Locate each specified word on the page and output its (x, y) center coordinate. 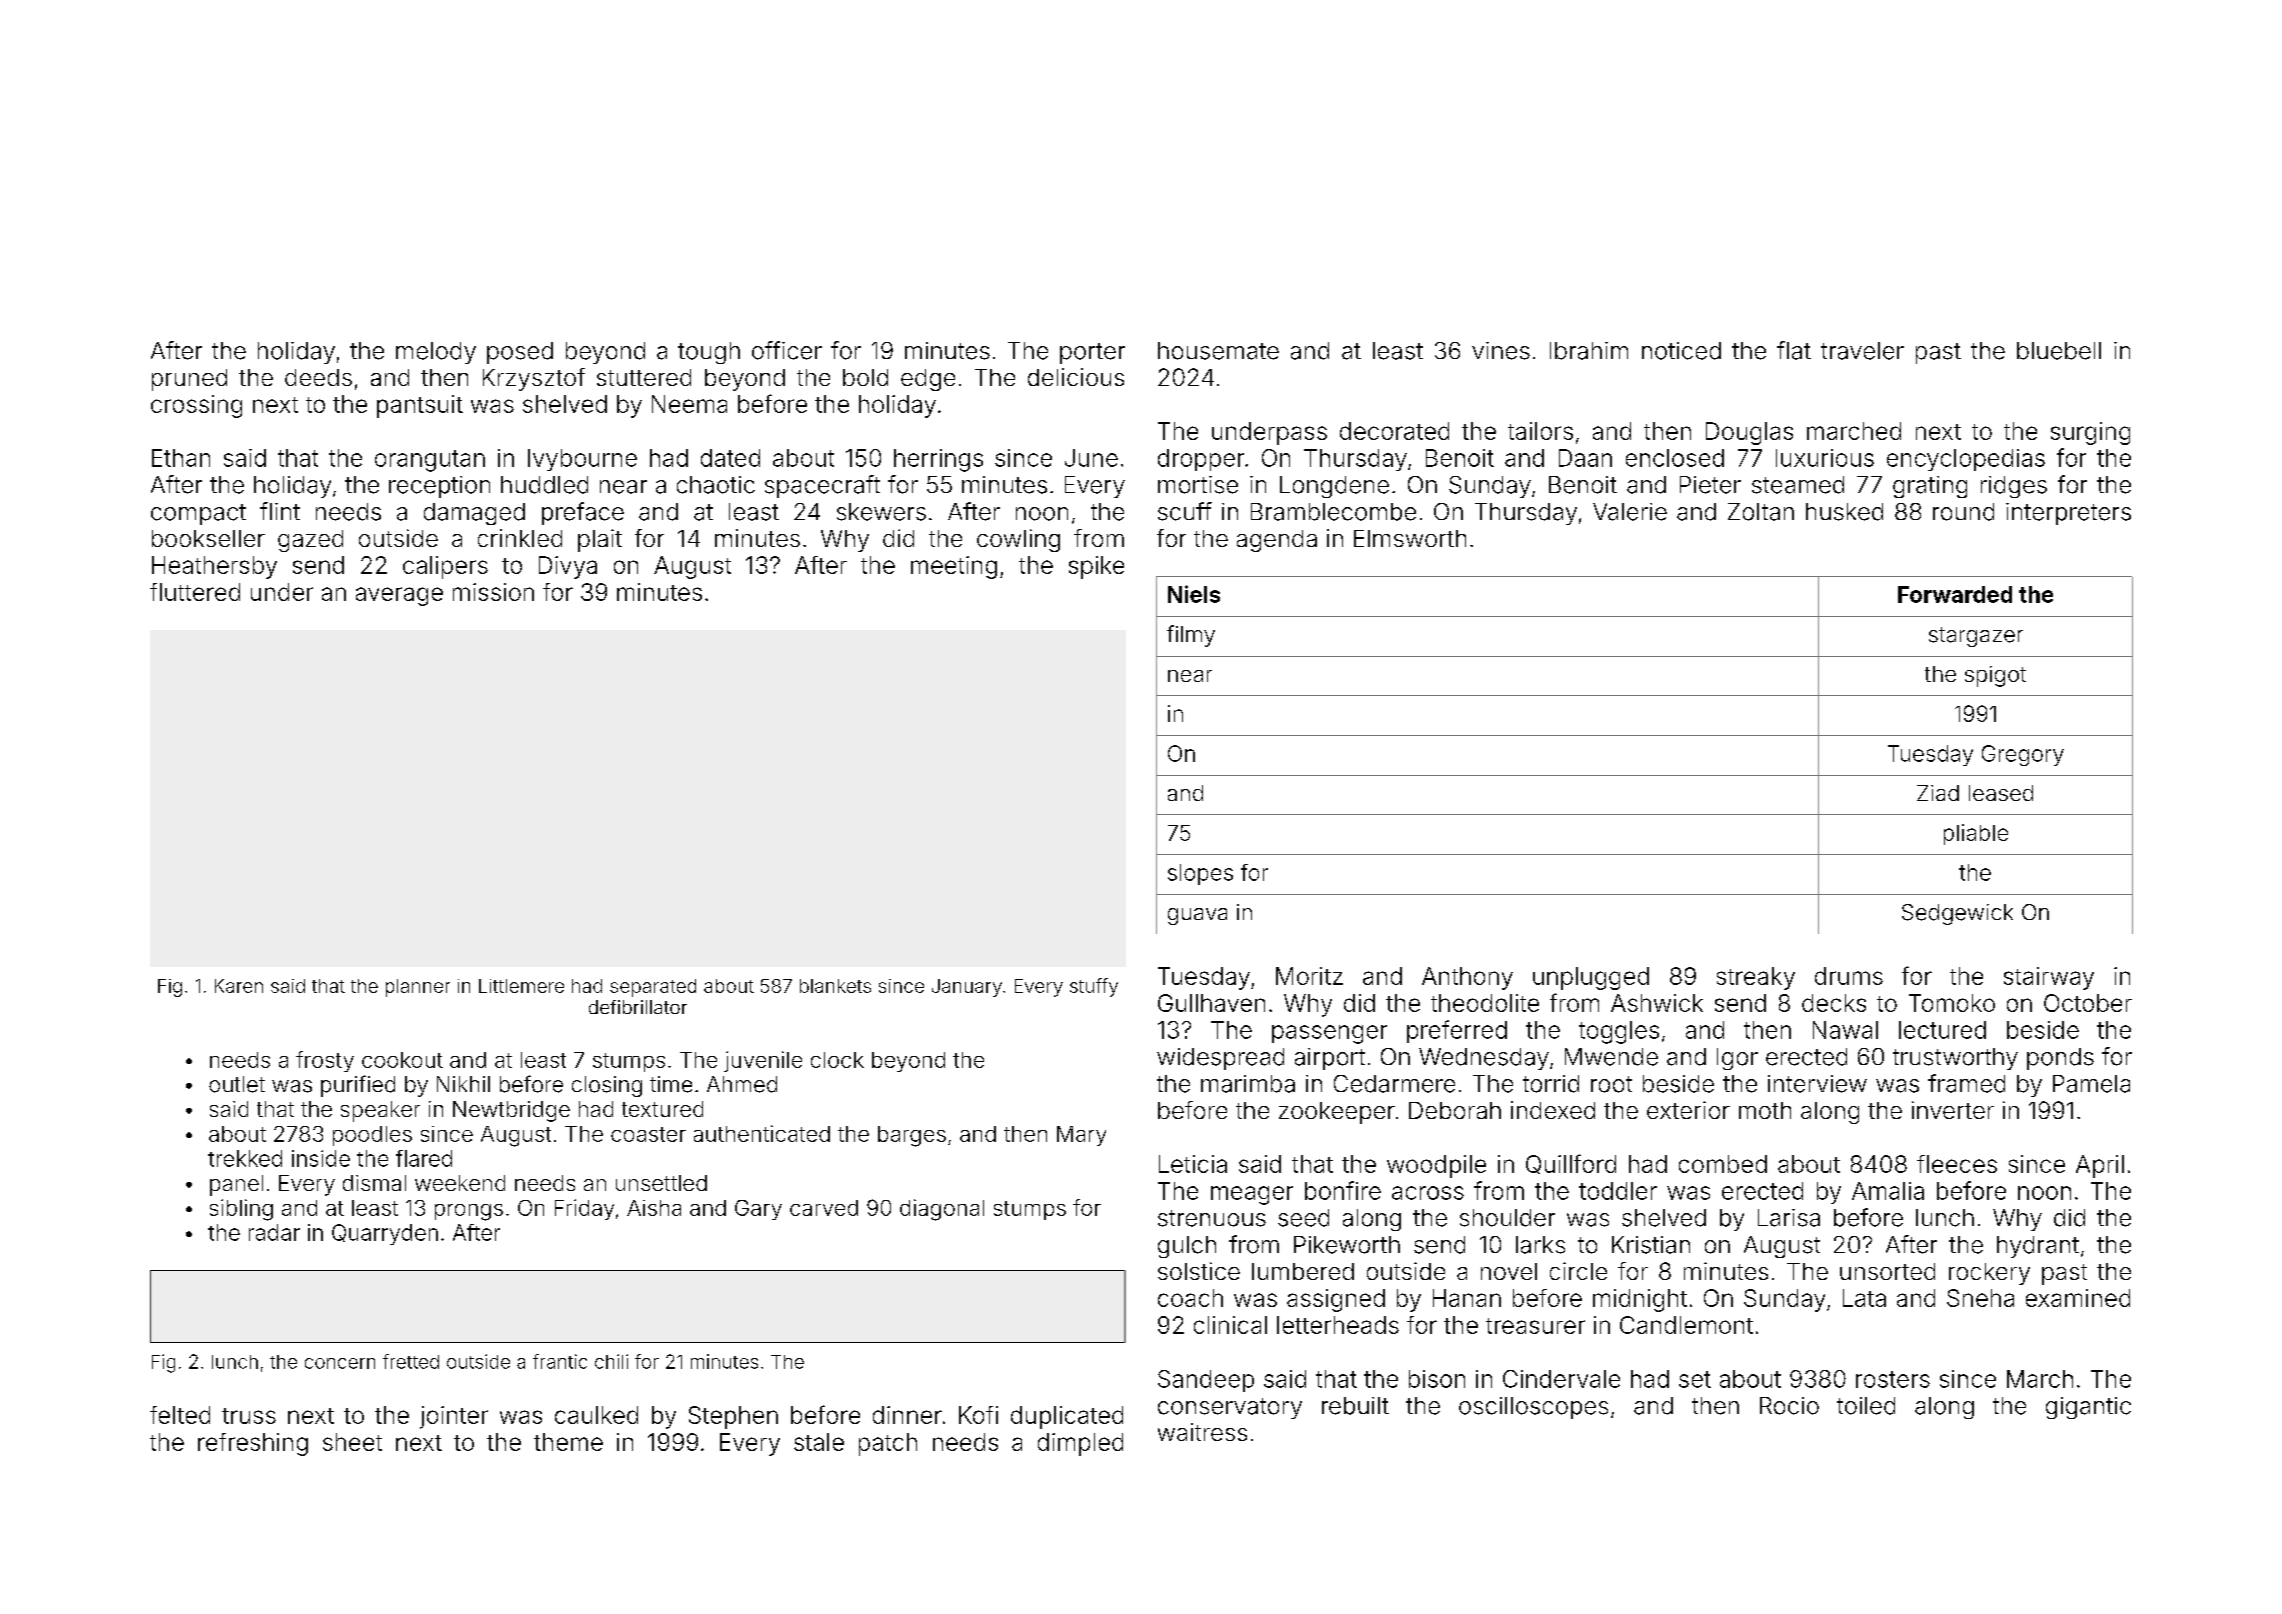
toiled (1866, 1406)
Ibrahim (1589, 351)
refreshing (253, 1444)
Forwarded (1955, 594)
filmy (1191, 636)
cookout (402, 1060)
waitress (1202, 1432)
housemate (1218, 351)
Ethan (181, 458)
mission (493, 592)
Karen (239, 986)
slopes (1200, 874)
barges (912, 1136)
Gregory (2023, 755)
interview (1817, 1084)
